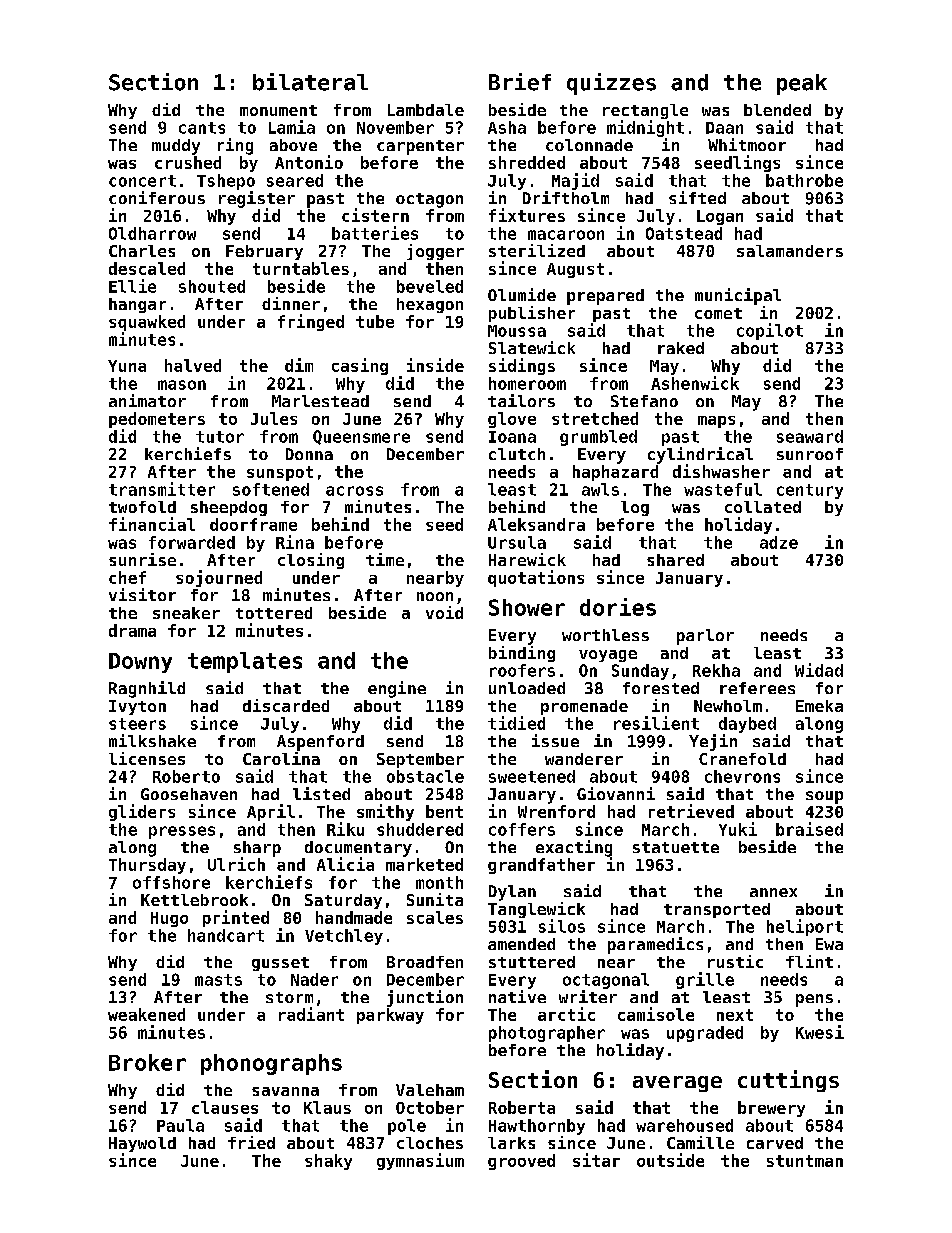 The height and width of the screenshot is (1233, 952). I want to click on Newholm, so click(728, 706).
